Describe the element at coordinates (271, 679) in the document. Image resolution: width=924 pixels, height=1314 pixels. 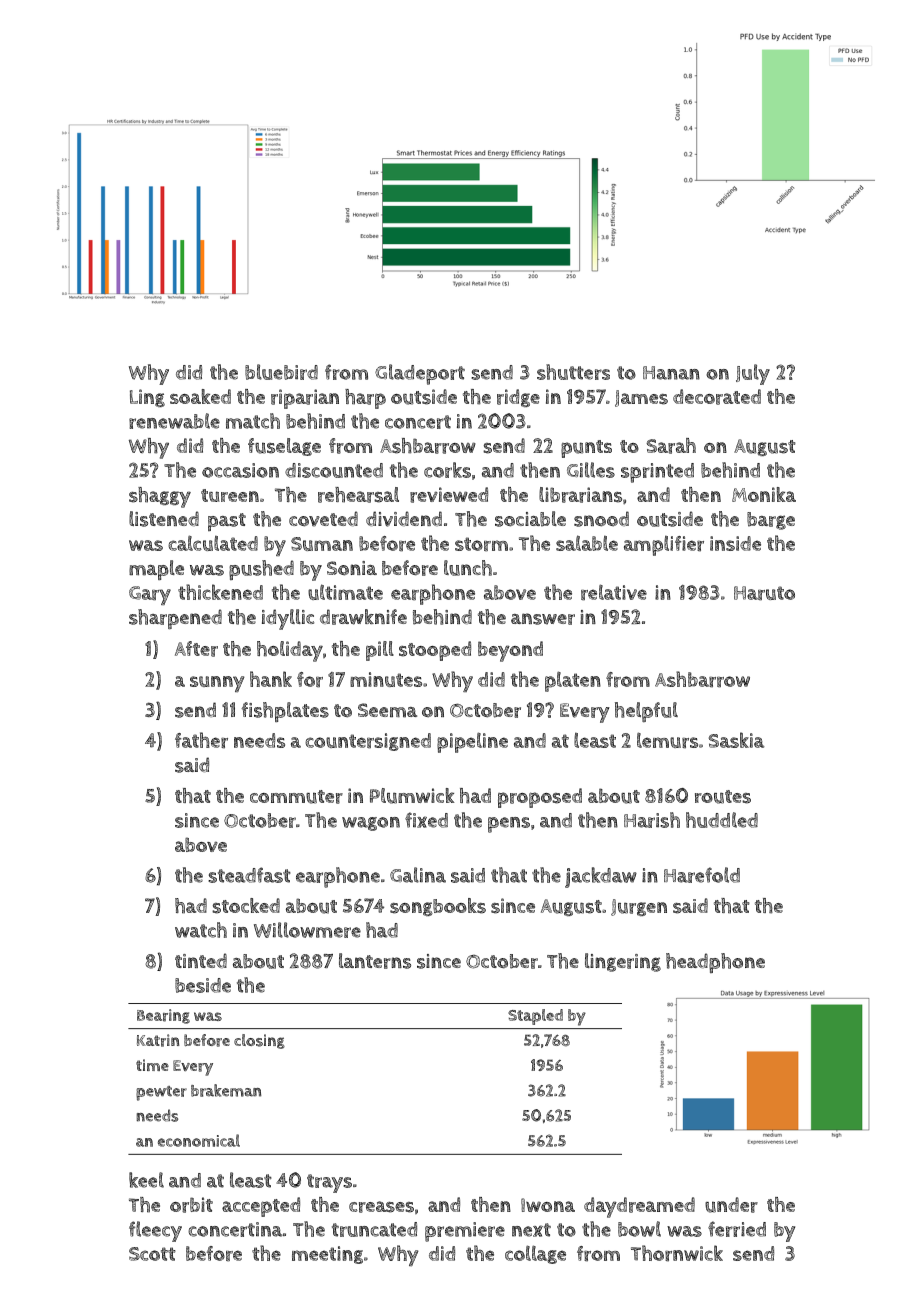
I see `hank` at that location.
